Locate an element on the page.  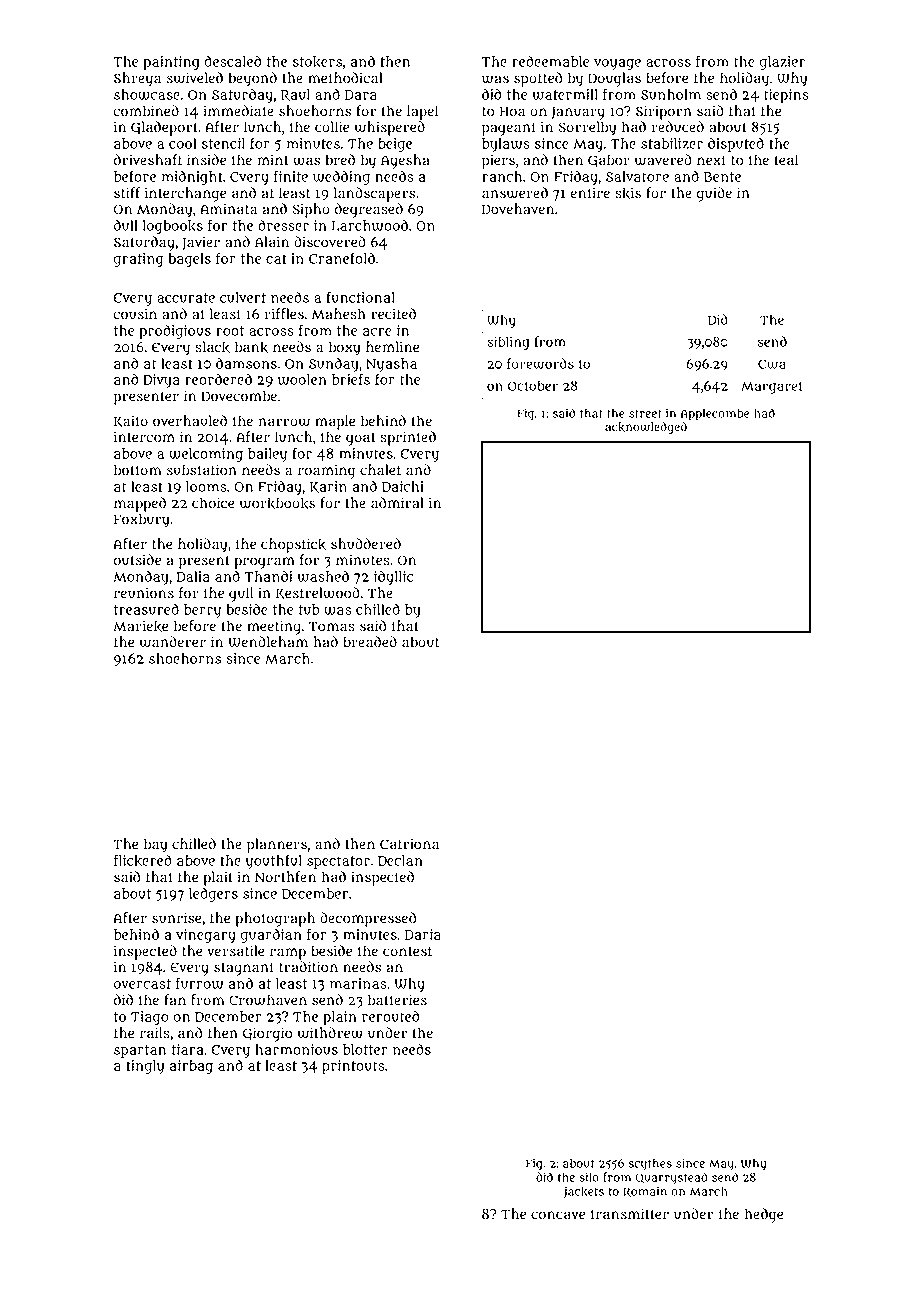
wanderer is located at coordinates (172, 642).
